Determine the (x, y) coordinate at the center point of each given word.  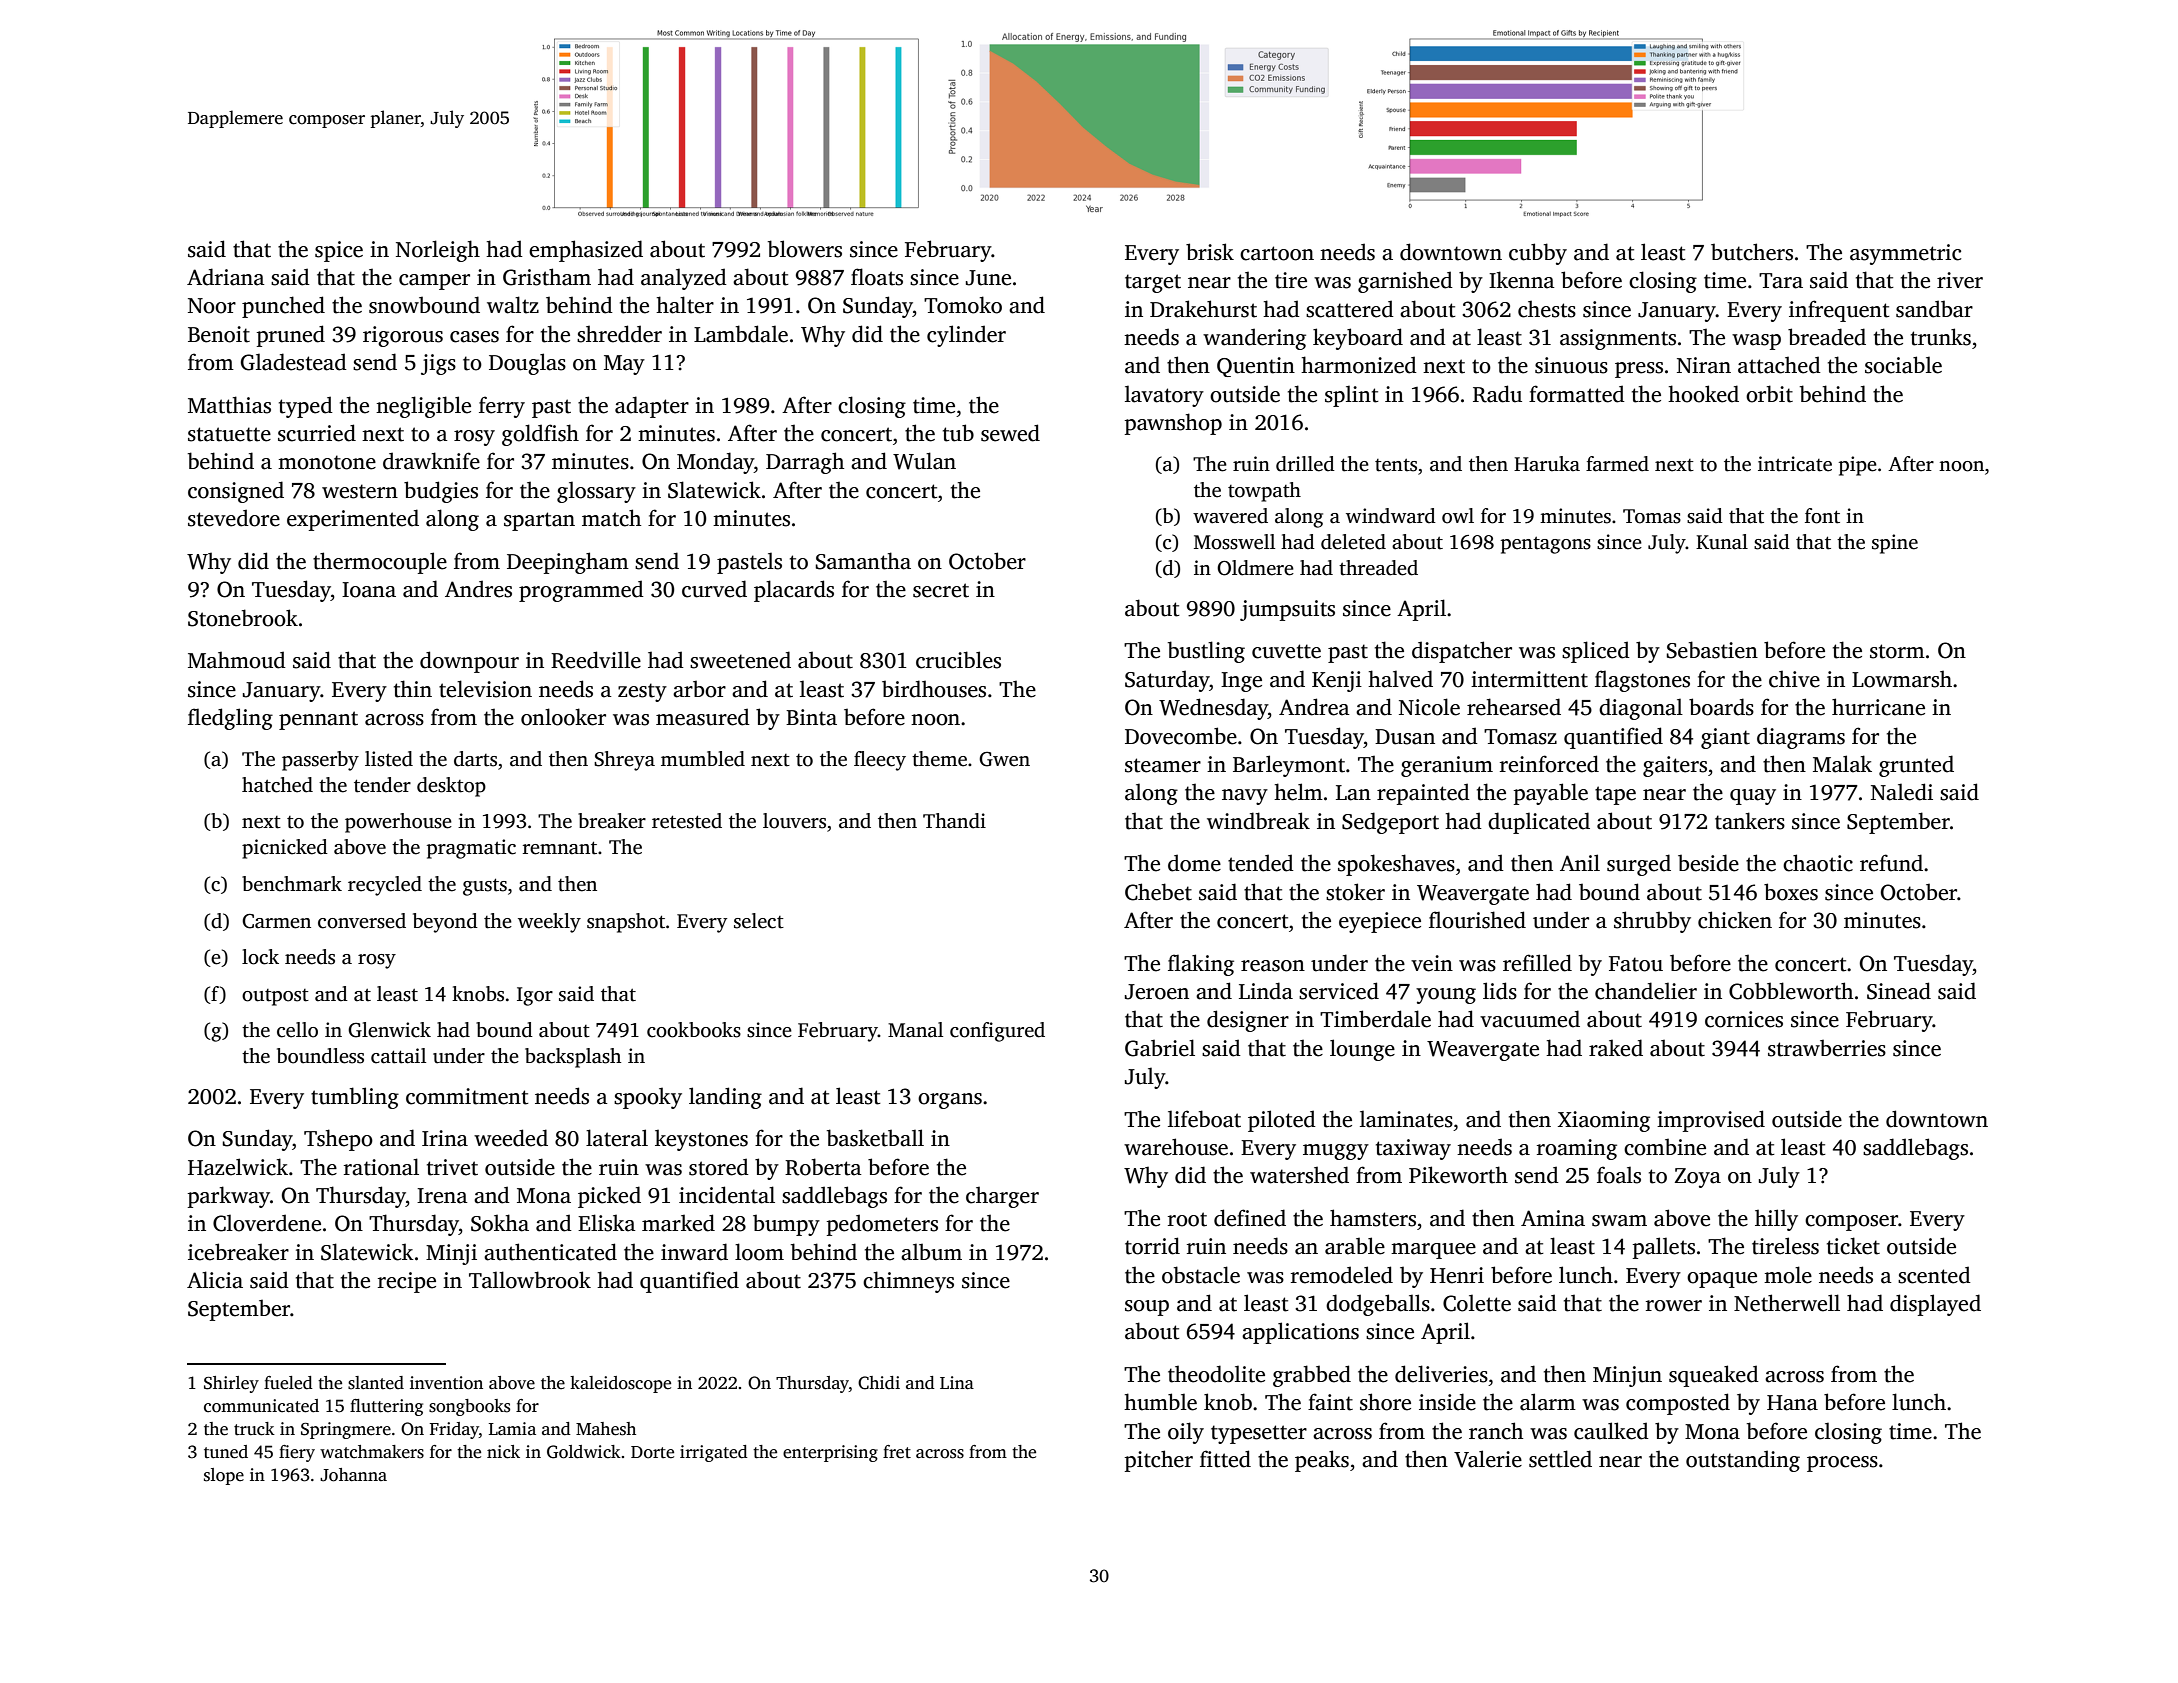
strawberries (1827, 1048)
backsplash (573, 1058)
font (1822, 516)
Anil (1580, 862)
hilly (1776, 1220)
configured (997, 1032)
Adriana (226, 277)
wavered (1230, 516)
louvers (794, 821)
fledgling (230, 719)
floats (877, 277)
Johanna (353, 1475)
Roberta (823, 1167)
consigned (236, 492)
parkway (229, 1197)
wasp (1756, 342)
